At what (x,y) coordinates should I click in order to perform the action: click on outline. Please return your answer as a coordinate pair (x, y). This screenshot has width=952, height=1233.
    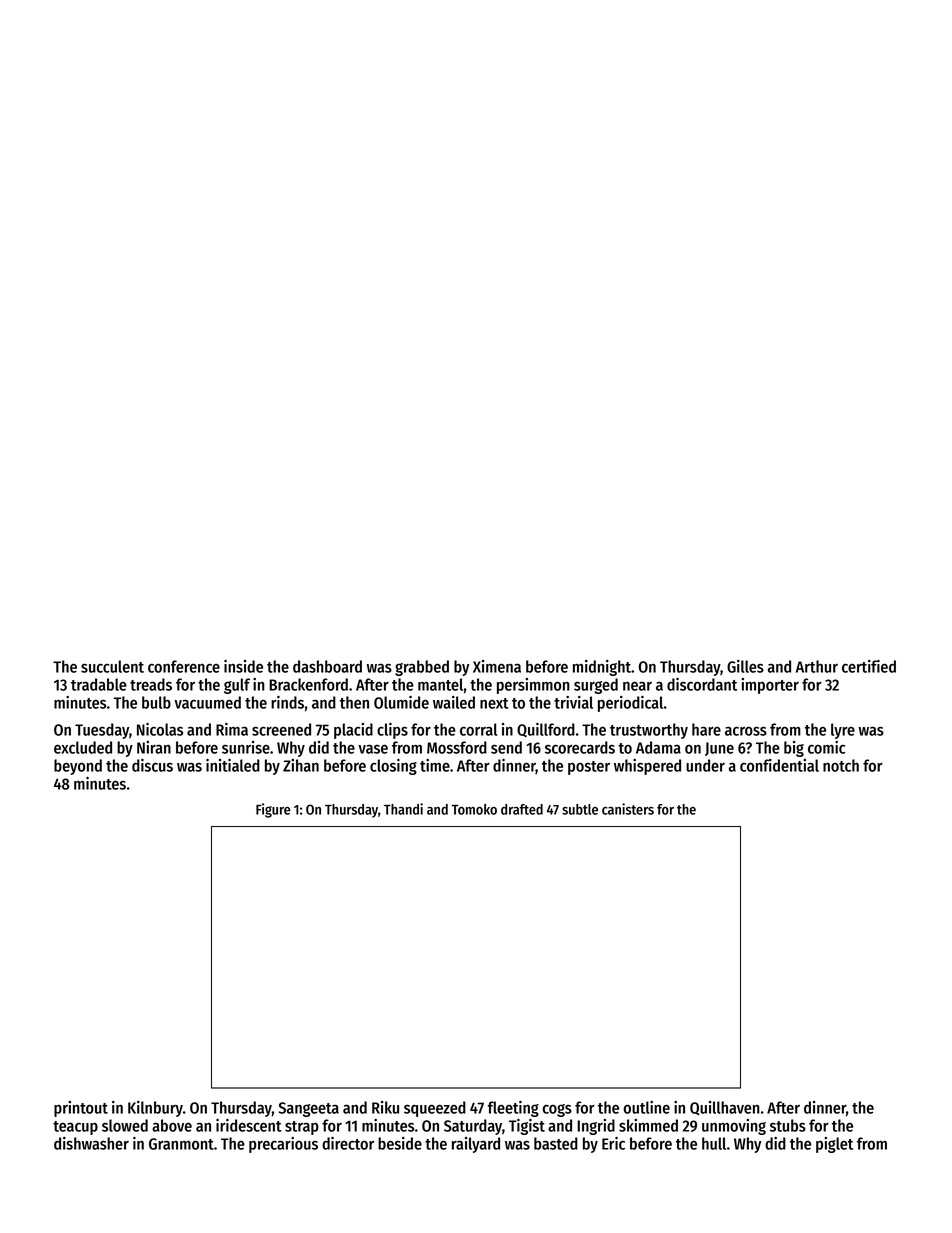
    Looking at the image, I should click on (646, 1107).
